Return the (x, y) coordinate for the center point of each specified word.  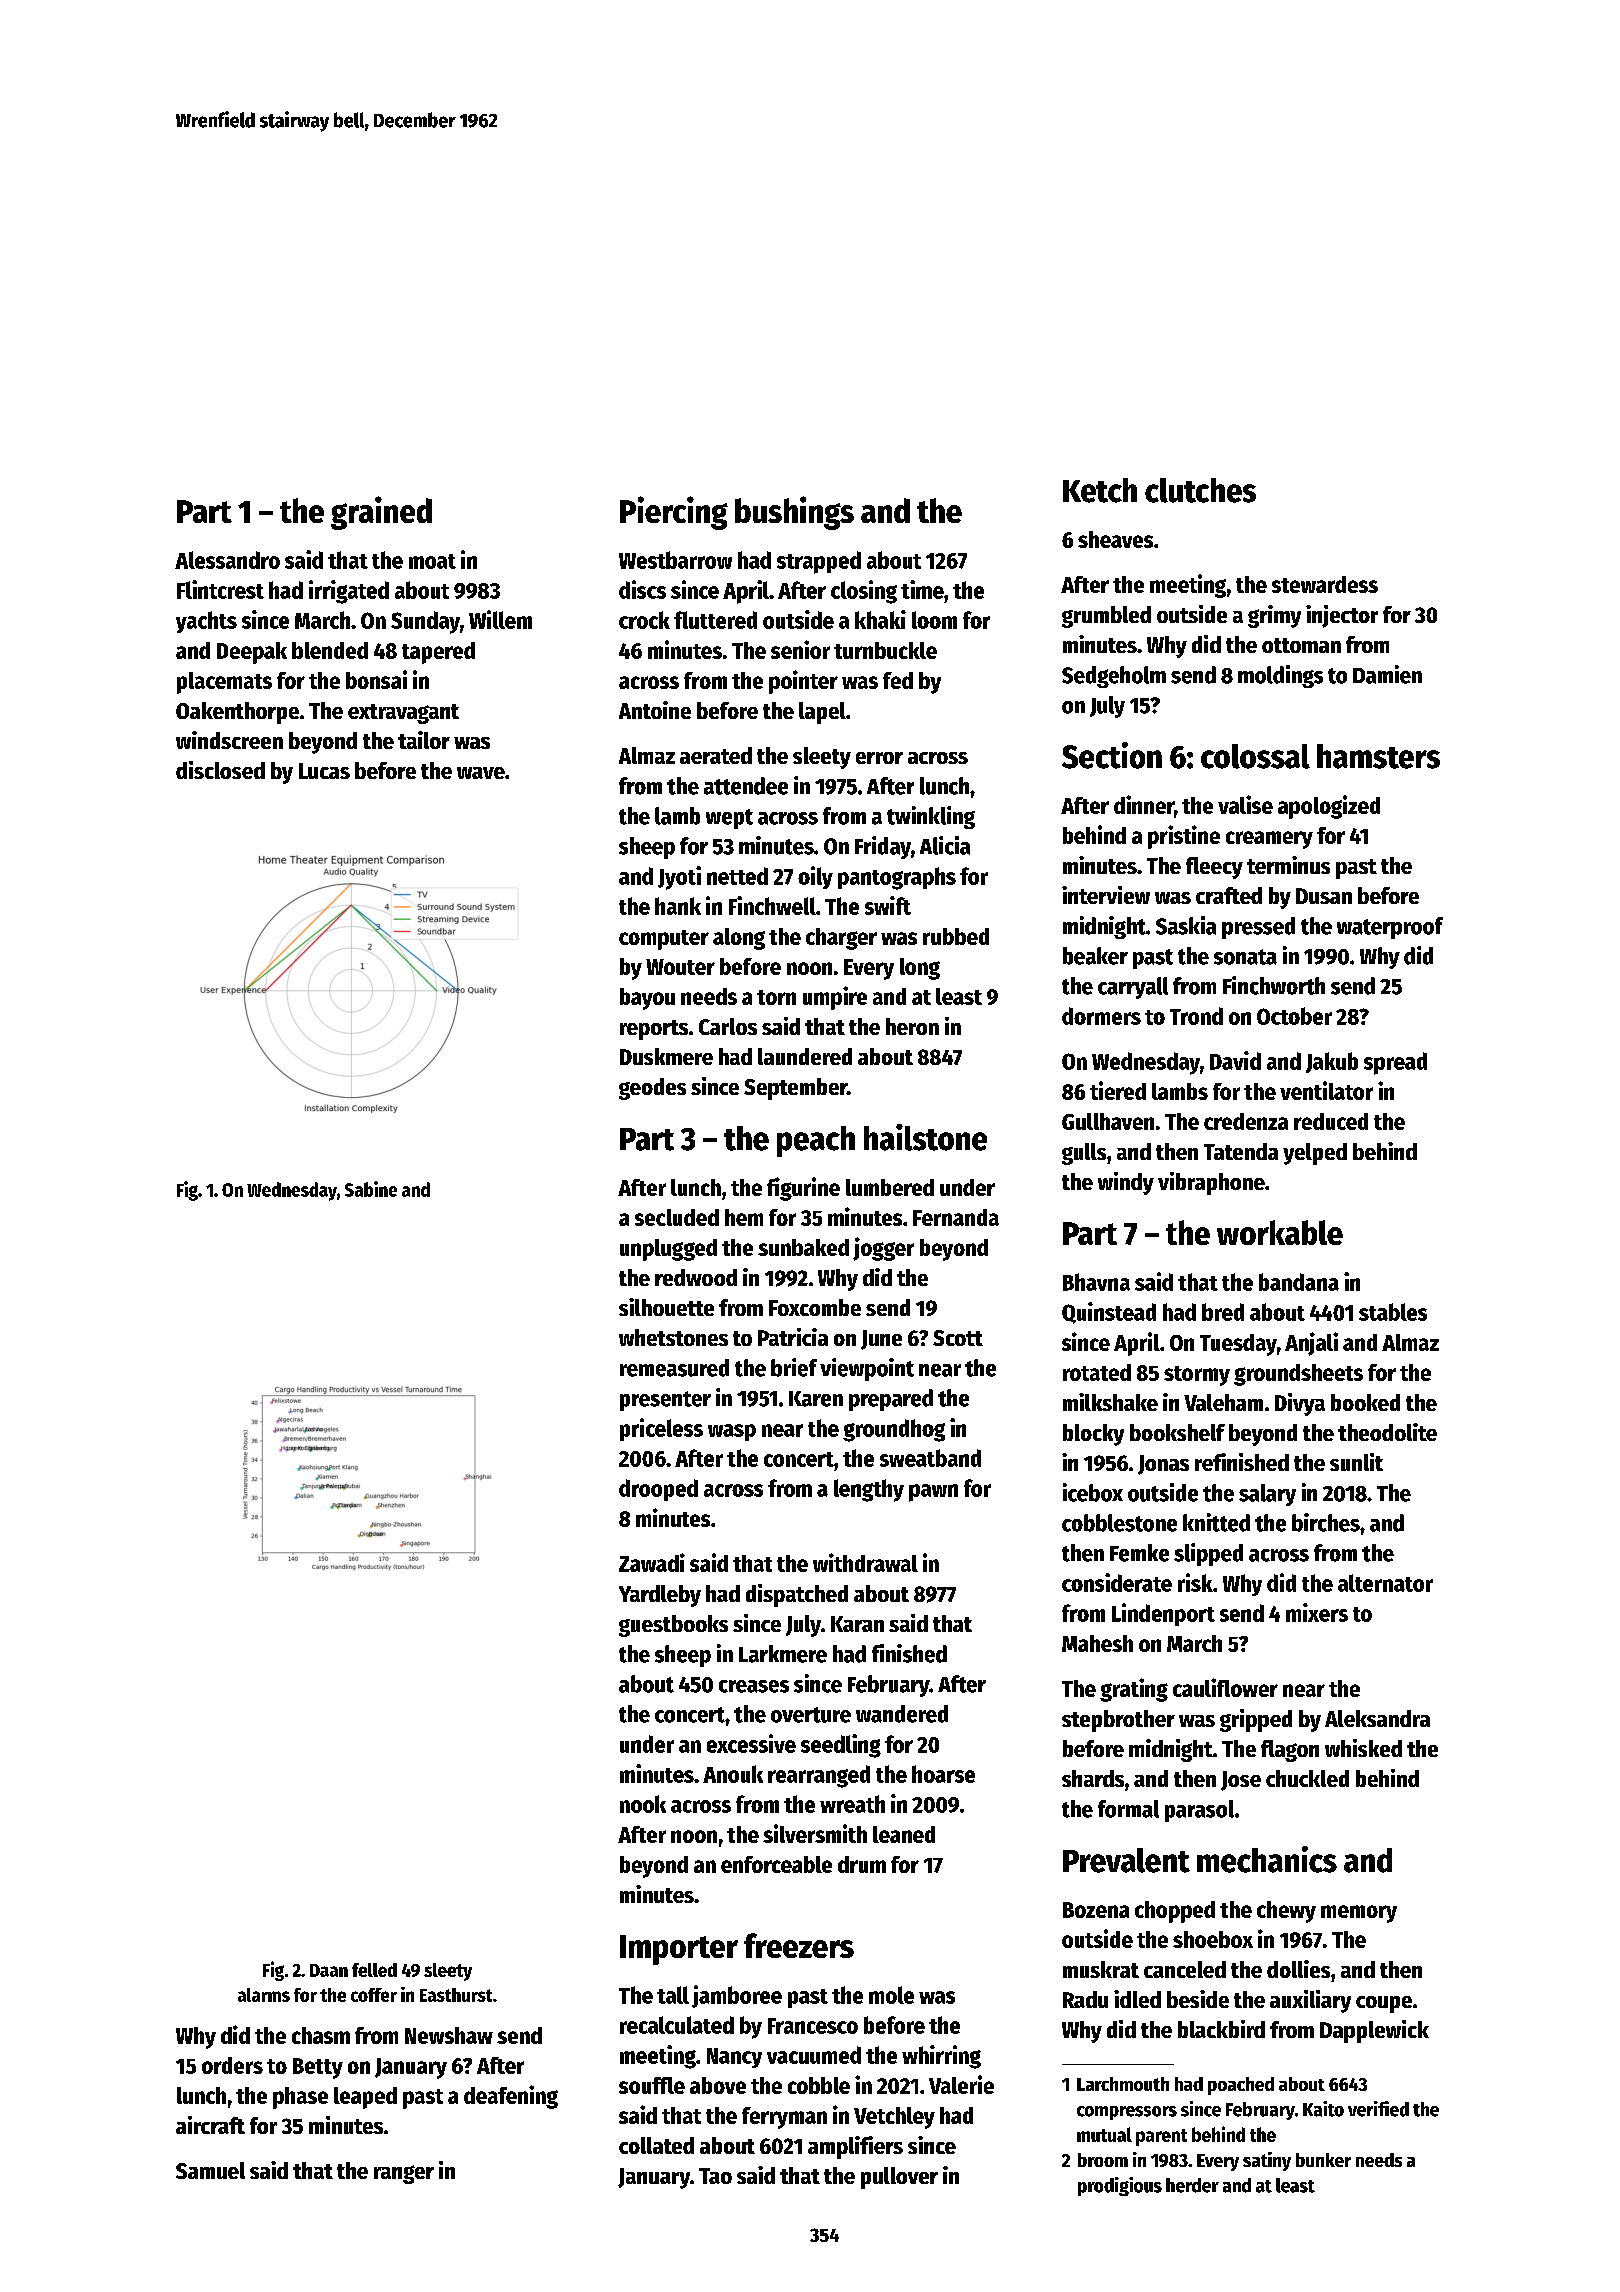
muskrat (1101, 1969)
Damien (1387, 674)
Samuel (210, 2170)
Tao (715, 2176)
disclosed (220, 770)
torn (776, 997)
